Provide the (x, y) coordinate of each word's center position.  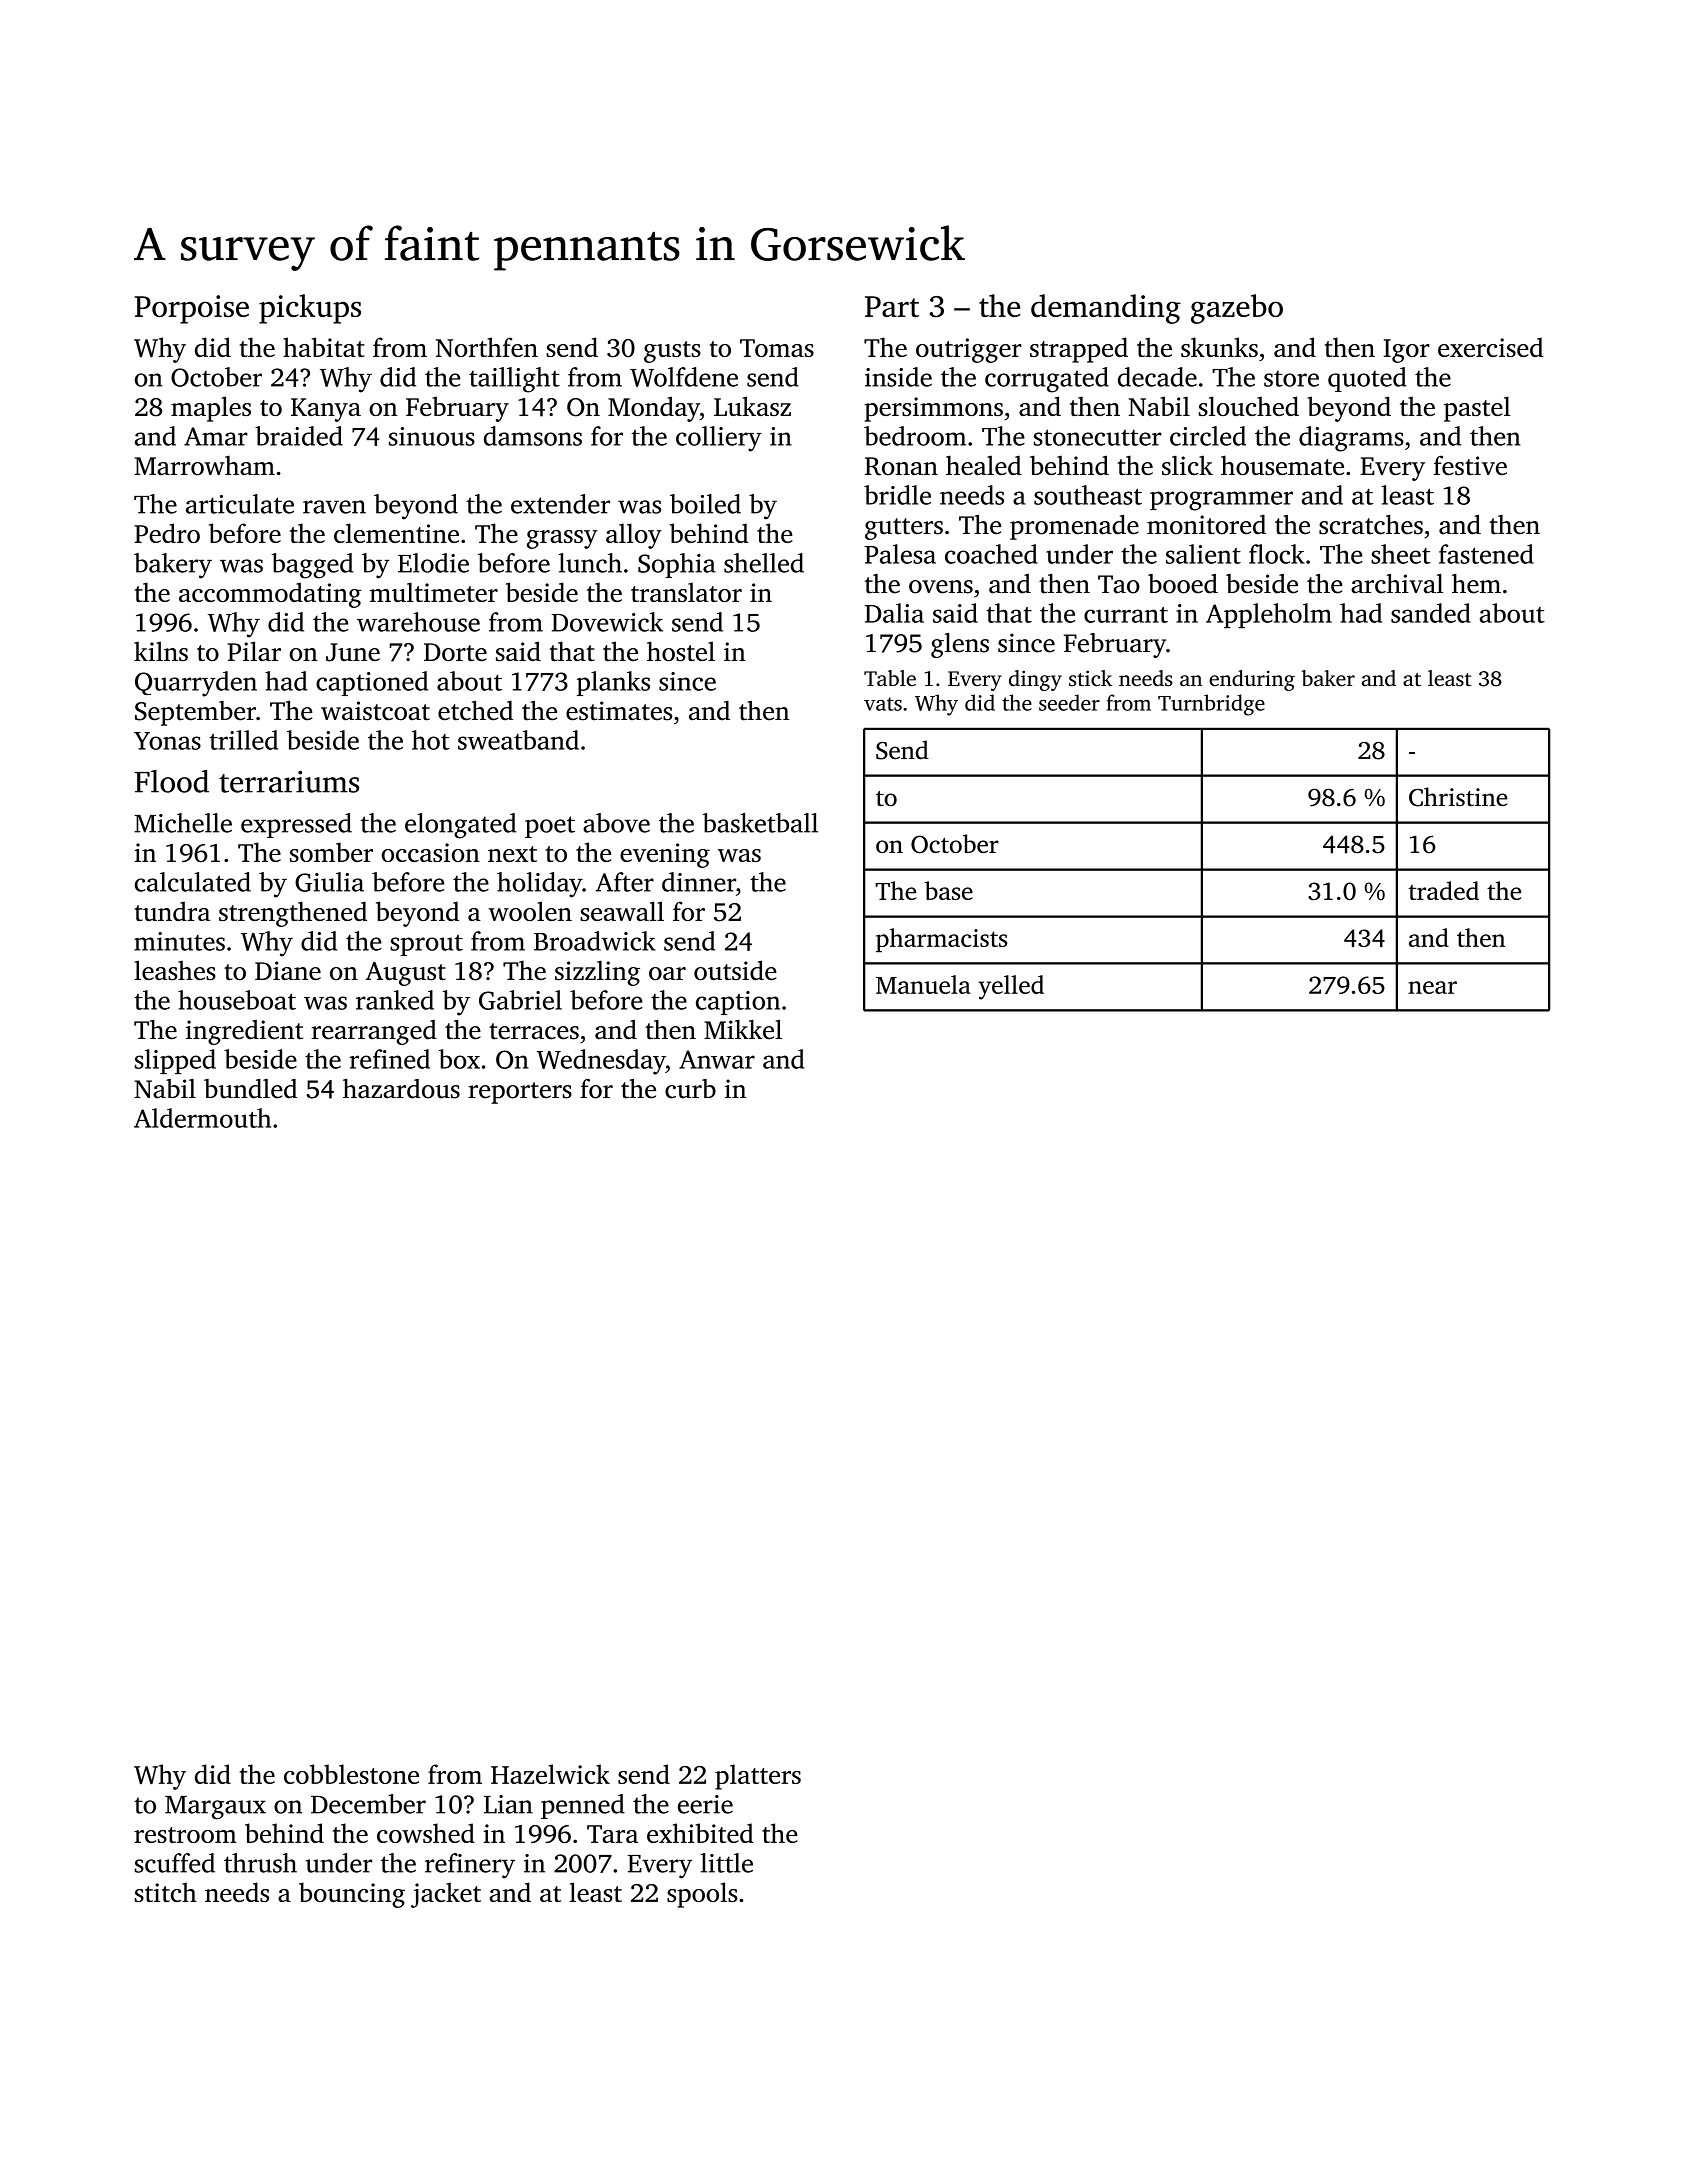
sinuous (432, 436)
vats (883, 704)
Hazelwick (550, 1774)
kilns (161, 651)
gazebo (1237, 309)
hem (1476, 584)
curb (690, 1089)
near (1432, 987)
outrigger (969, 350)
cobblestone (351, 1774)
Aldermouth (202, 1118)
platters (758, 1777)
